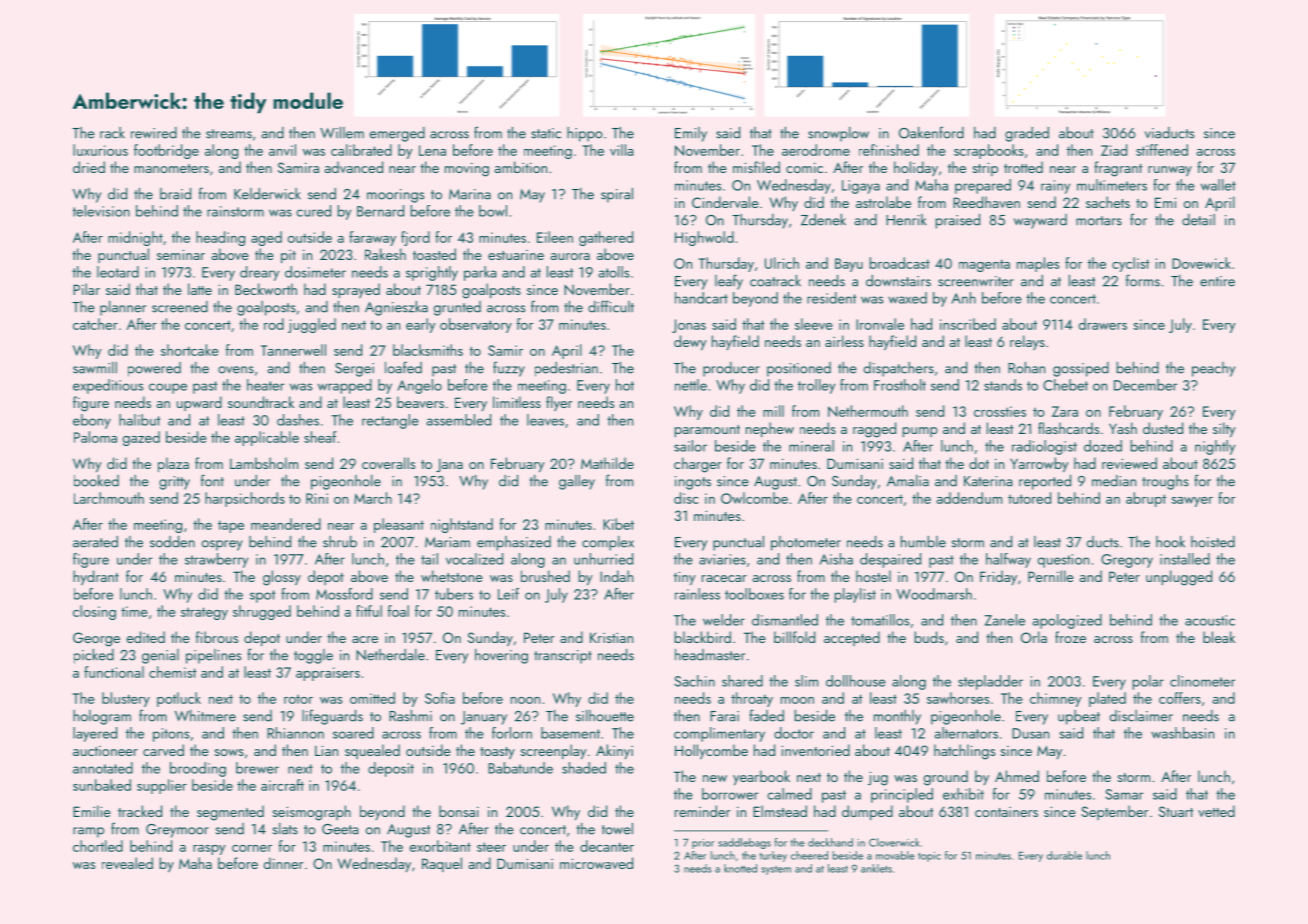 The image size is (1308, 924). What do you see at coordinates (282, 150) in the screenshot?
I see `anvil` at bounding box center [282, 150].
